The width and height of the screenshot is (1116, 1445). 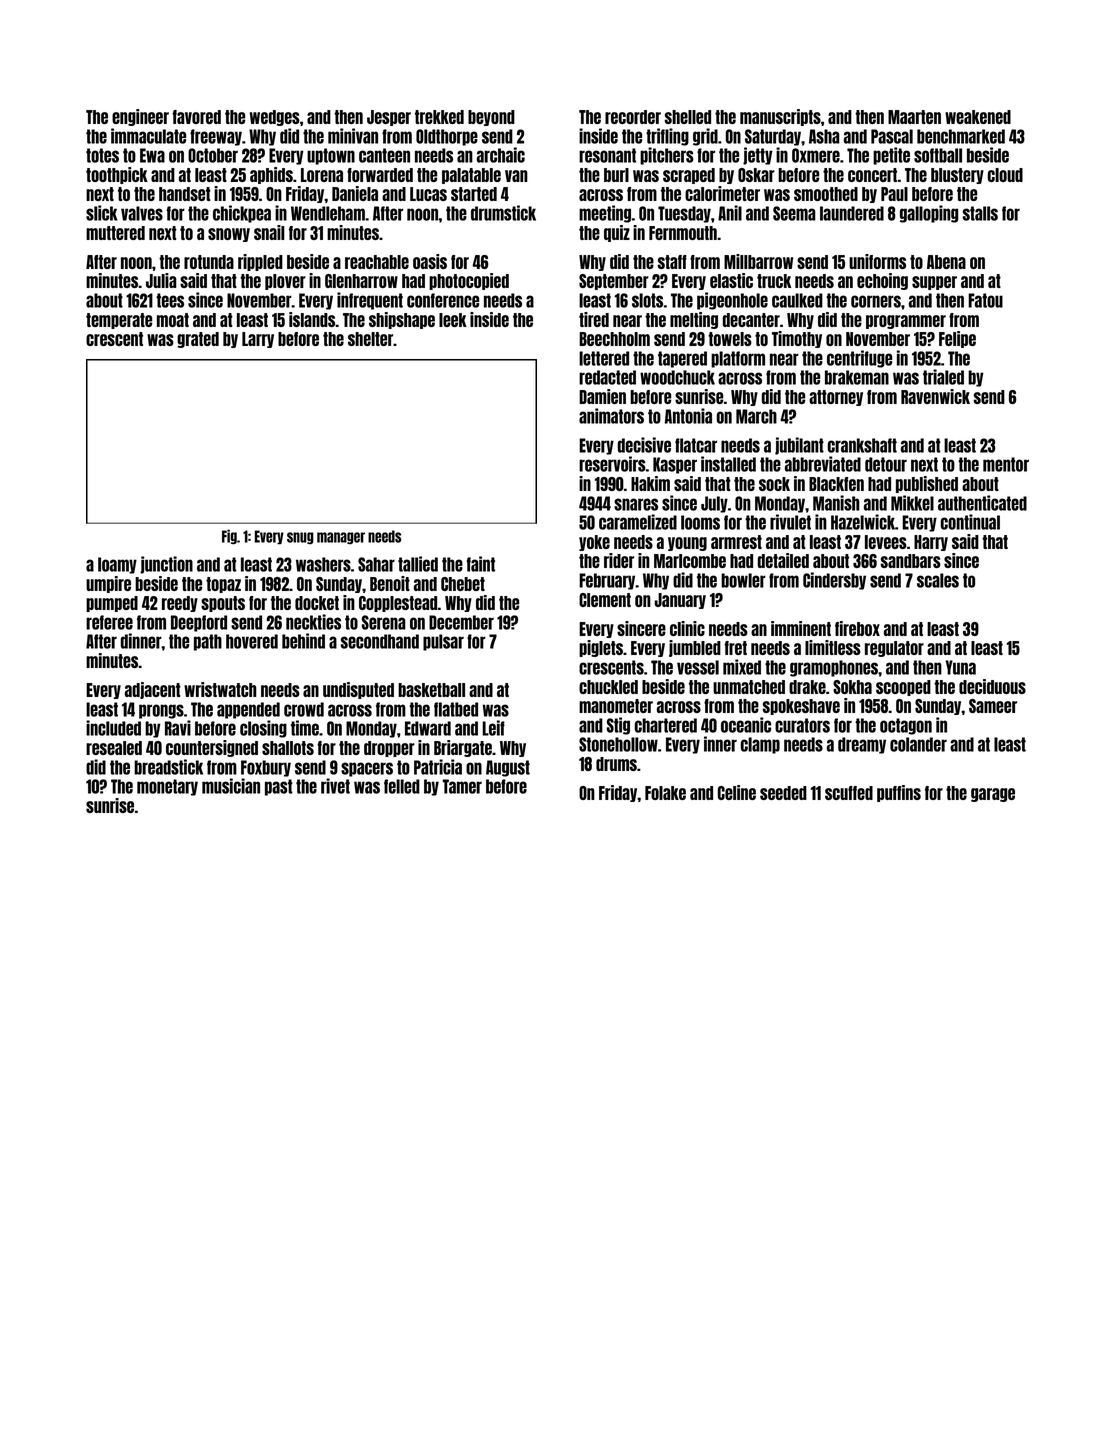 What do you see at coordinates (617, 233) in the screenshot?
I see `quiz` at bounding box center [617, 233].
